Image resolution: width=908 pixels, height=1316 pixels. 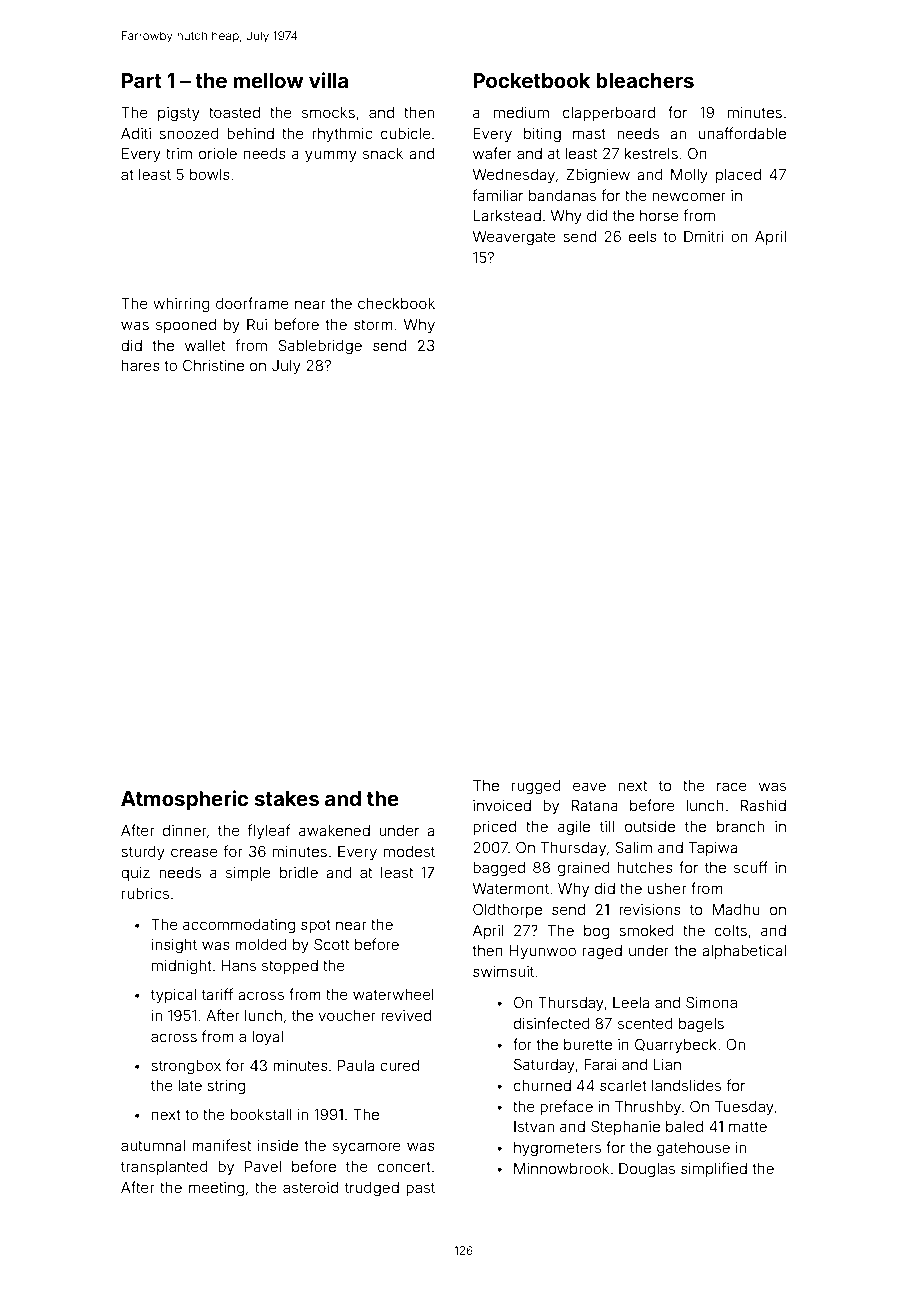 What do you see at coordinates (420, 1189) in the image?
I see `past` at bounding box center [420, 1189].
